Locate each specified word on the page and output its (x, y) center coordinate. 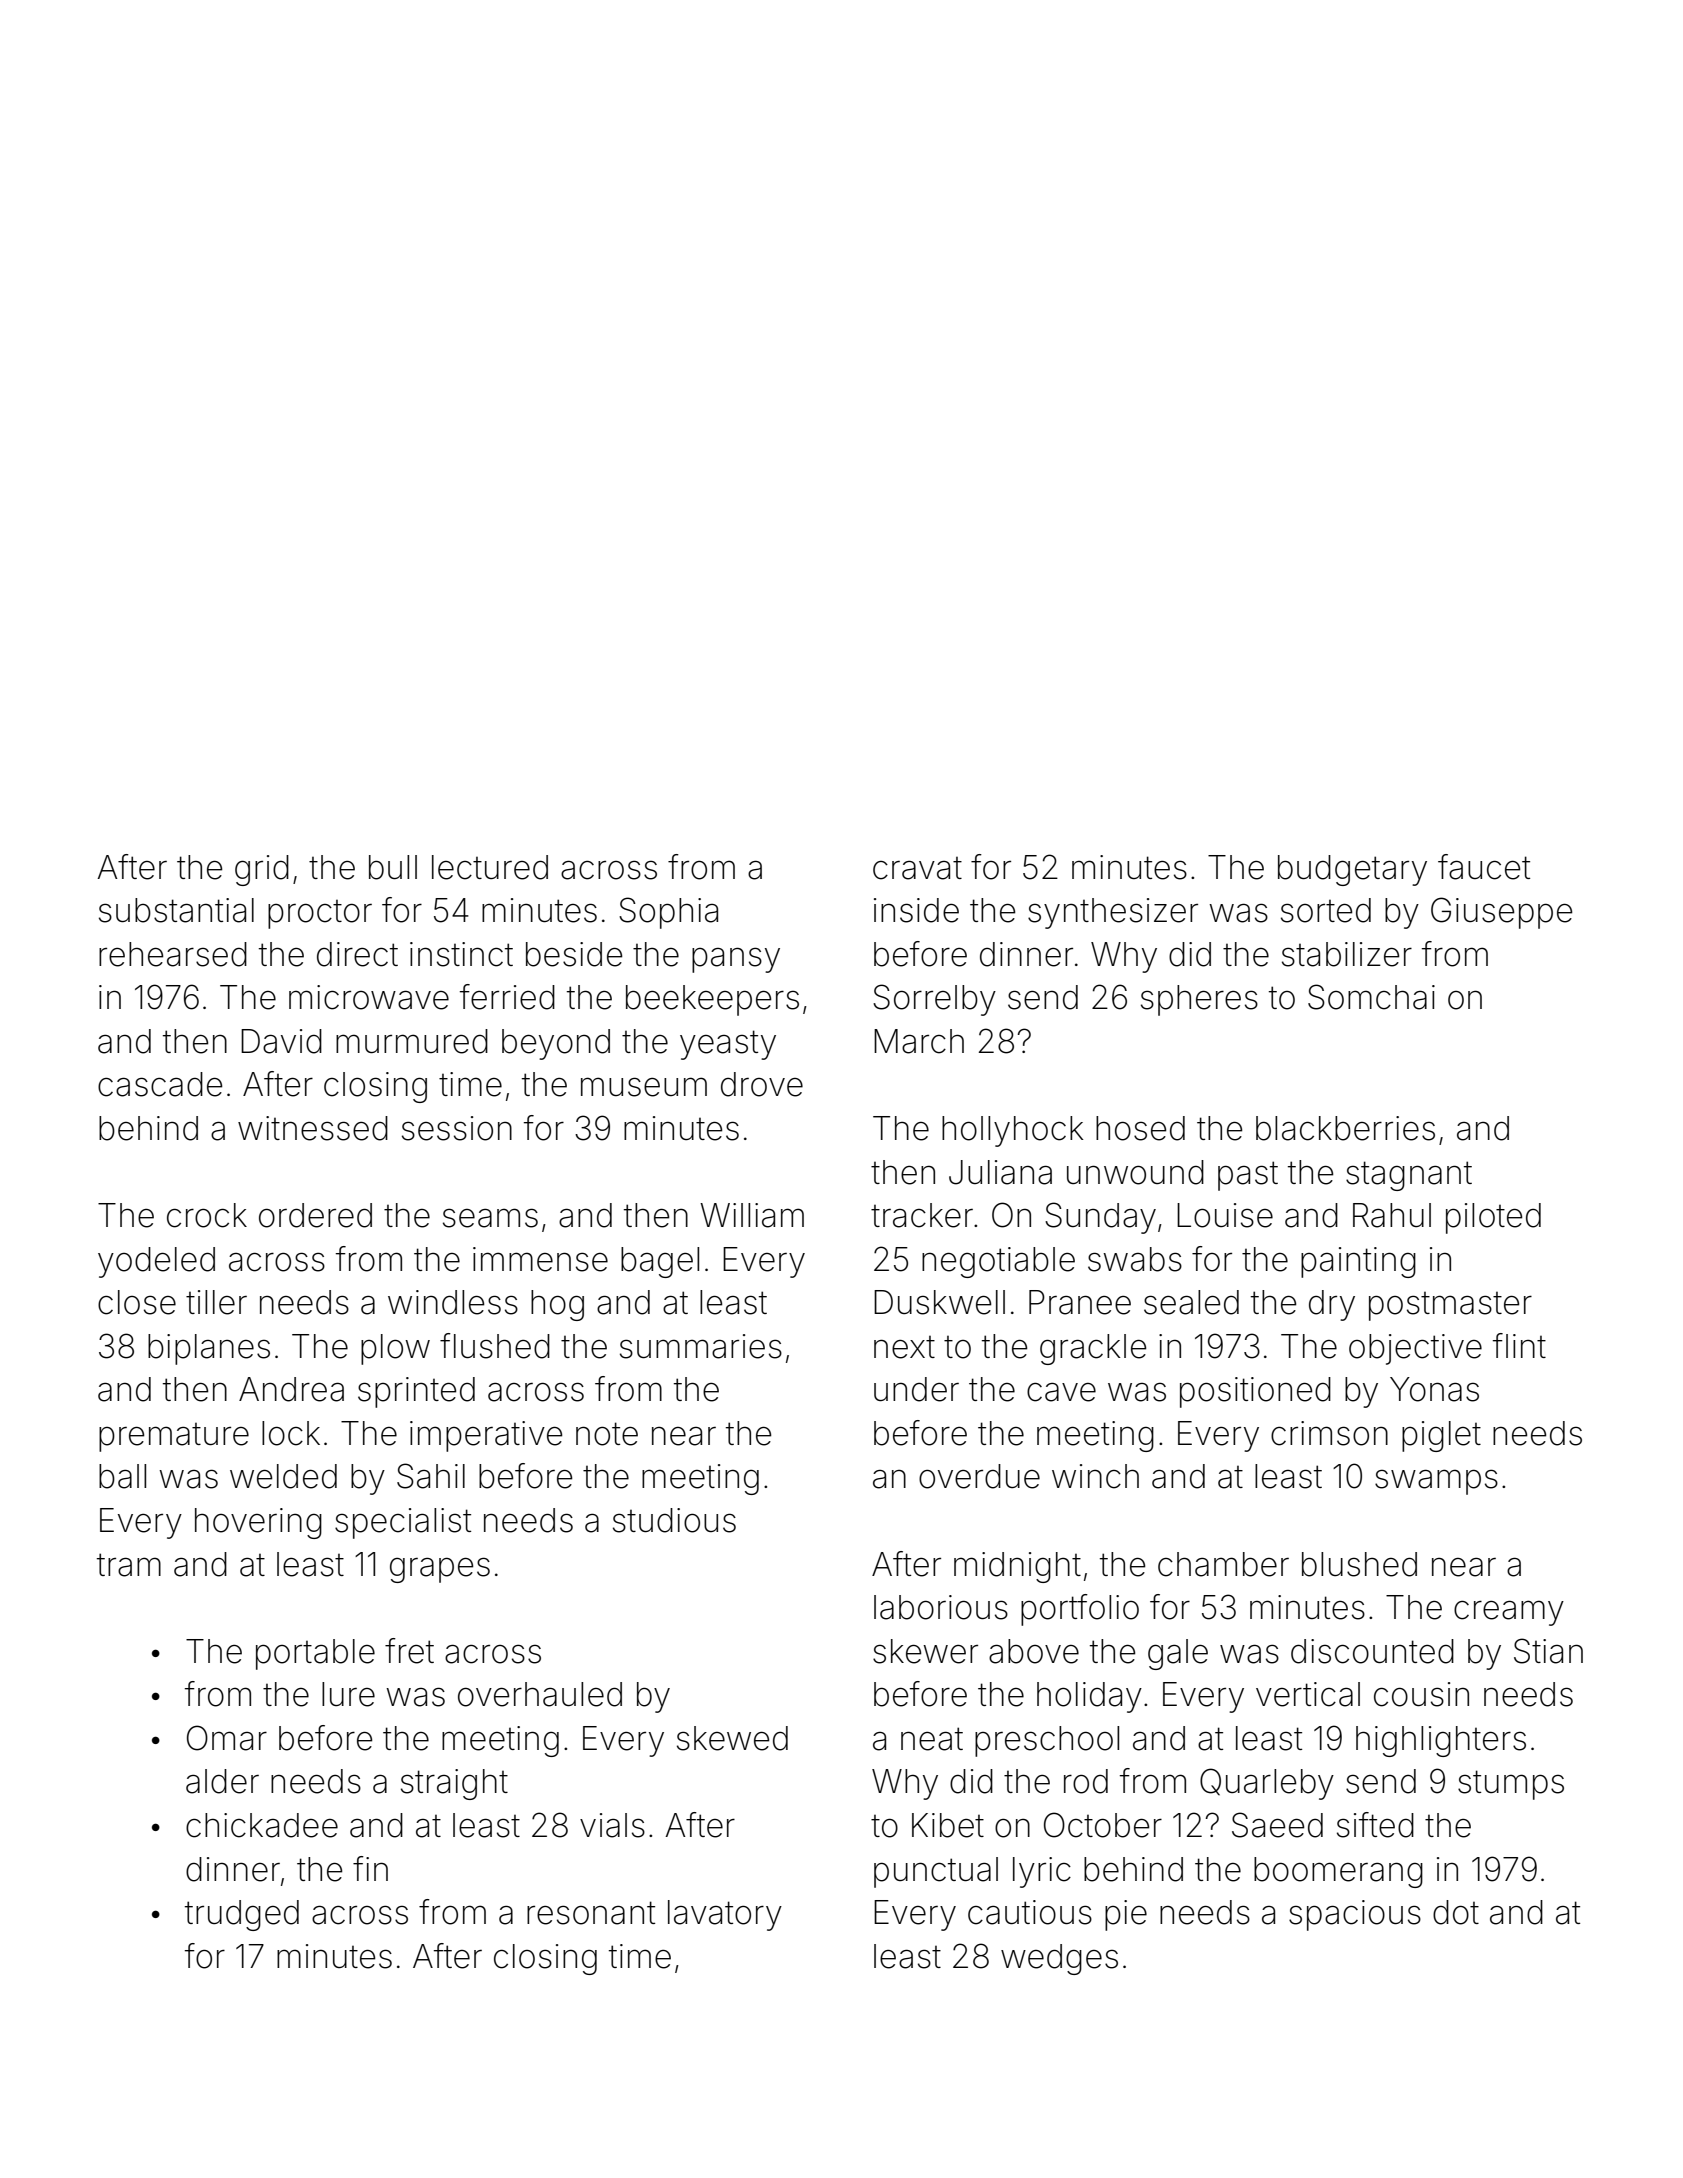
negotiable (998, 1262)
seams (490, 1218)
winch (1095, 1476)
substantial (176, 910)
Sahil (431, 1476)
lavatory (725, 1915)
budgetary (1352, 870)
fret (409, 1651)
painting (1358, 1262)
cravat (917, 868)
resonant (591, 1913)
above (1034, 1651)
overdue (979, 1476)
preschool (1047, 1741)
